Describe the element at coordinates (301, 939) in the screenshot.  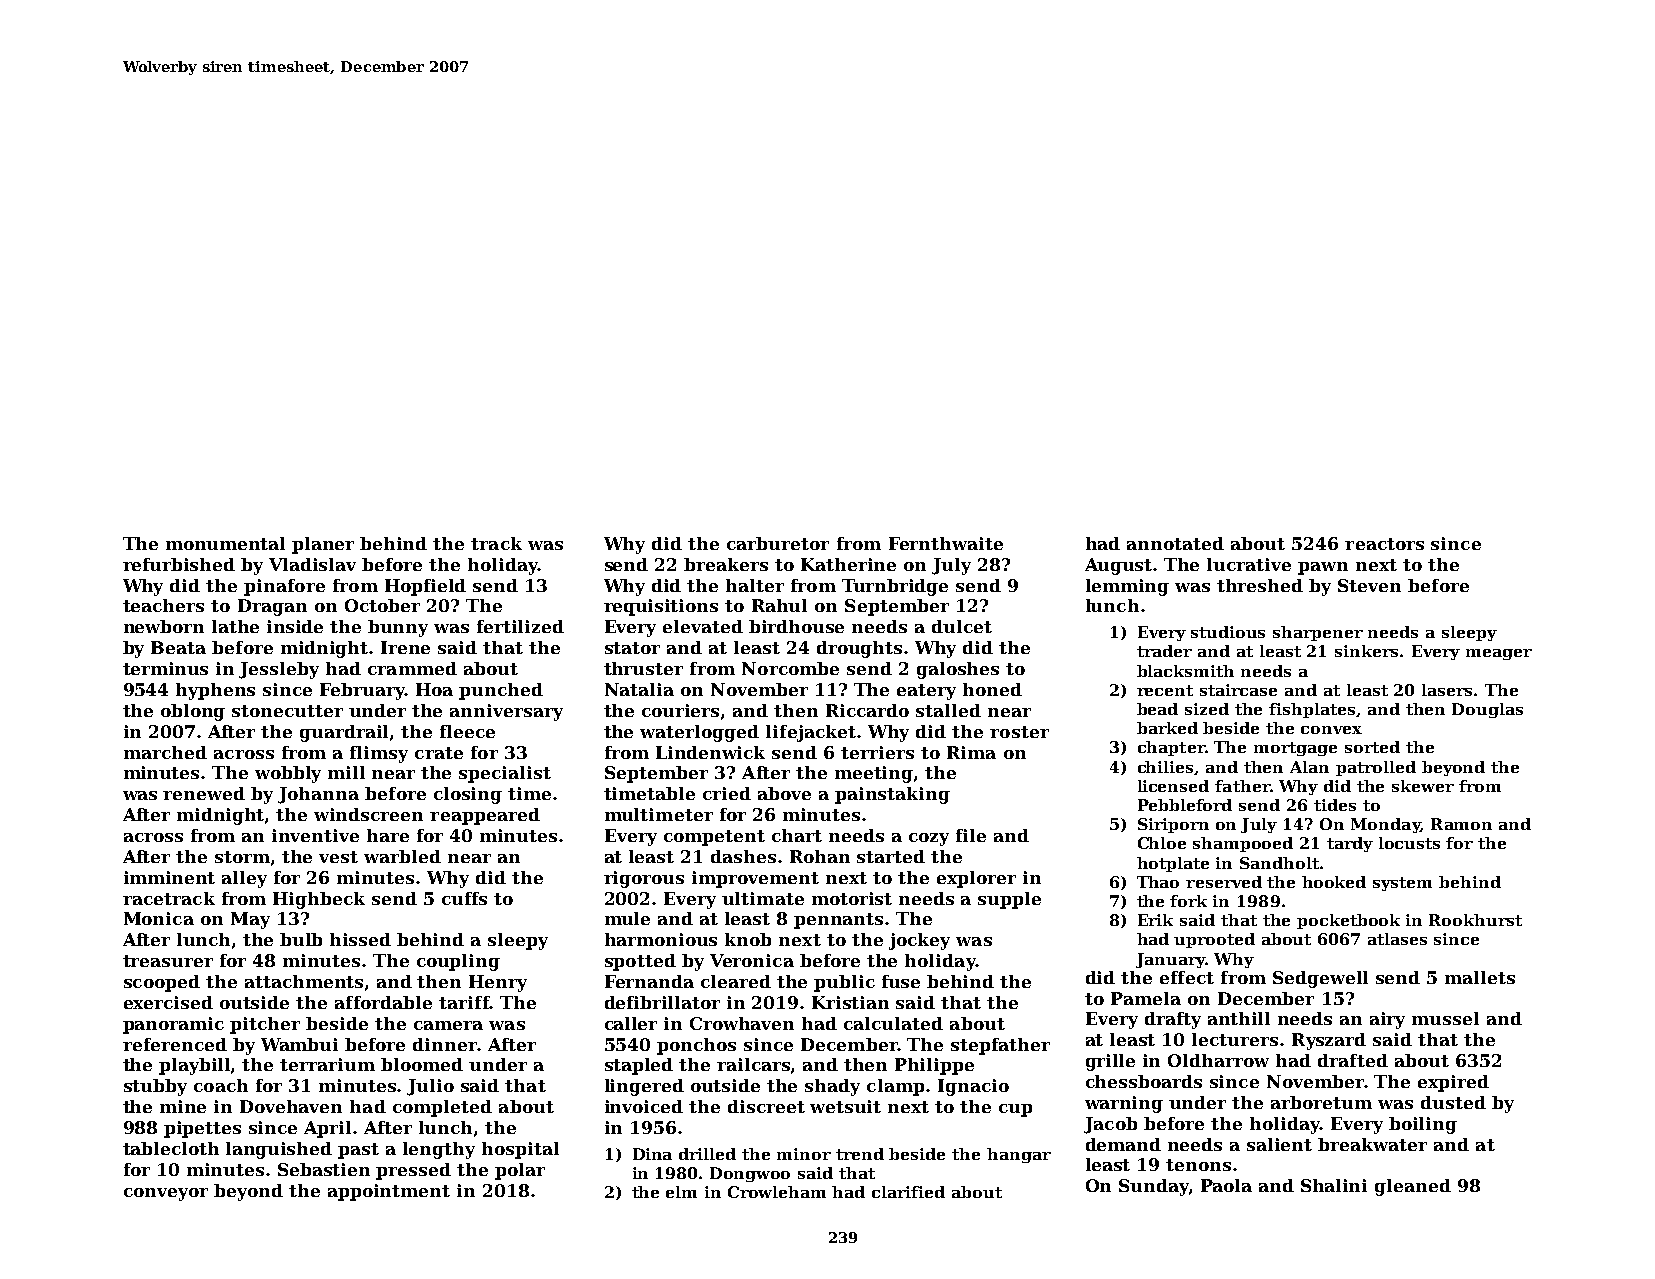
I see `bulb` at that location.
